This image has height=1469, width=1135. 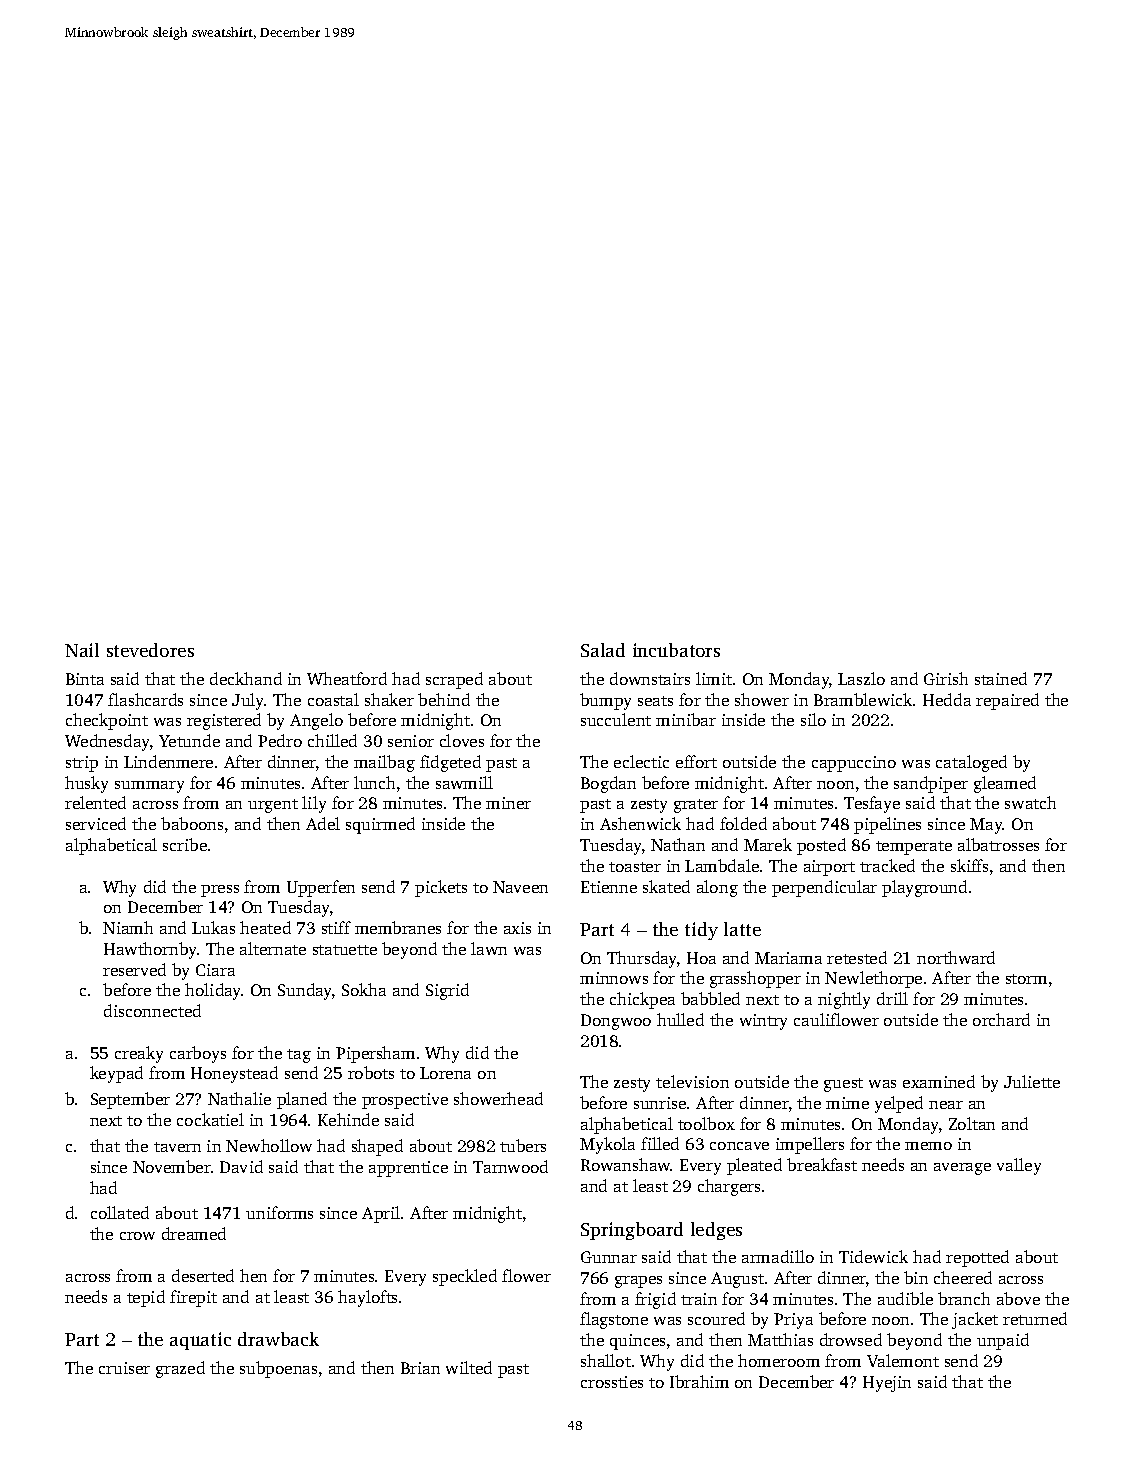 I want to click on tubers, so click(x=523, y=1145).
